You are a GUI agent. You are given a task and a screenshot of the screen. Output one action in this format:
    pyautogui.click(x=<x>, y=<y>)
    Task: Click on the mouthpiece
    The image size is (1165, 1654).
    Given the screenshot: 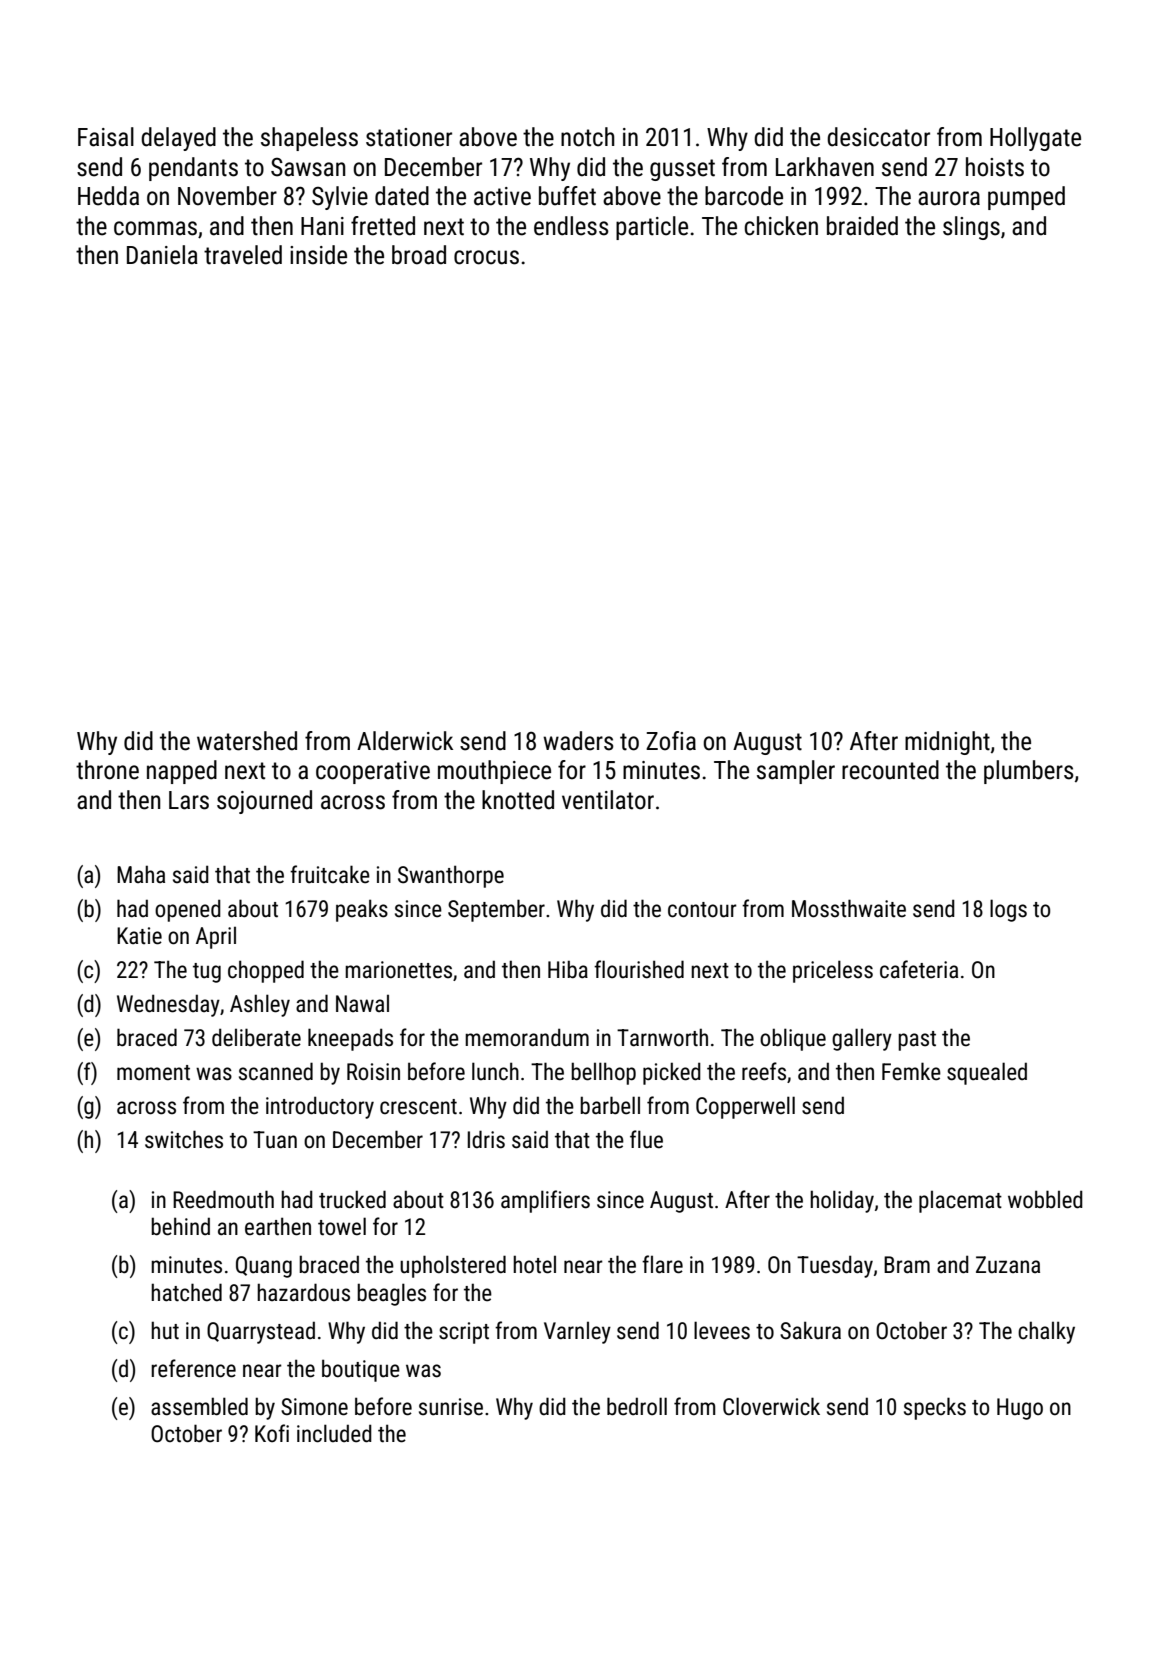 What is the action you would take?
    pyautogui.click(x=494, y=772)
